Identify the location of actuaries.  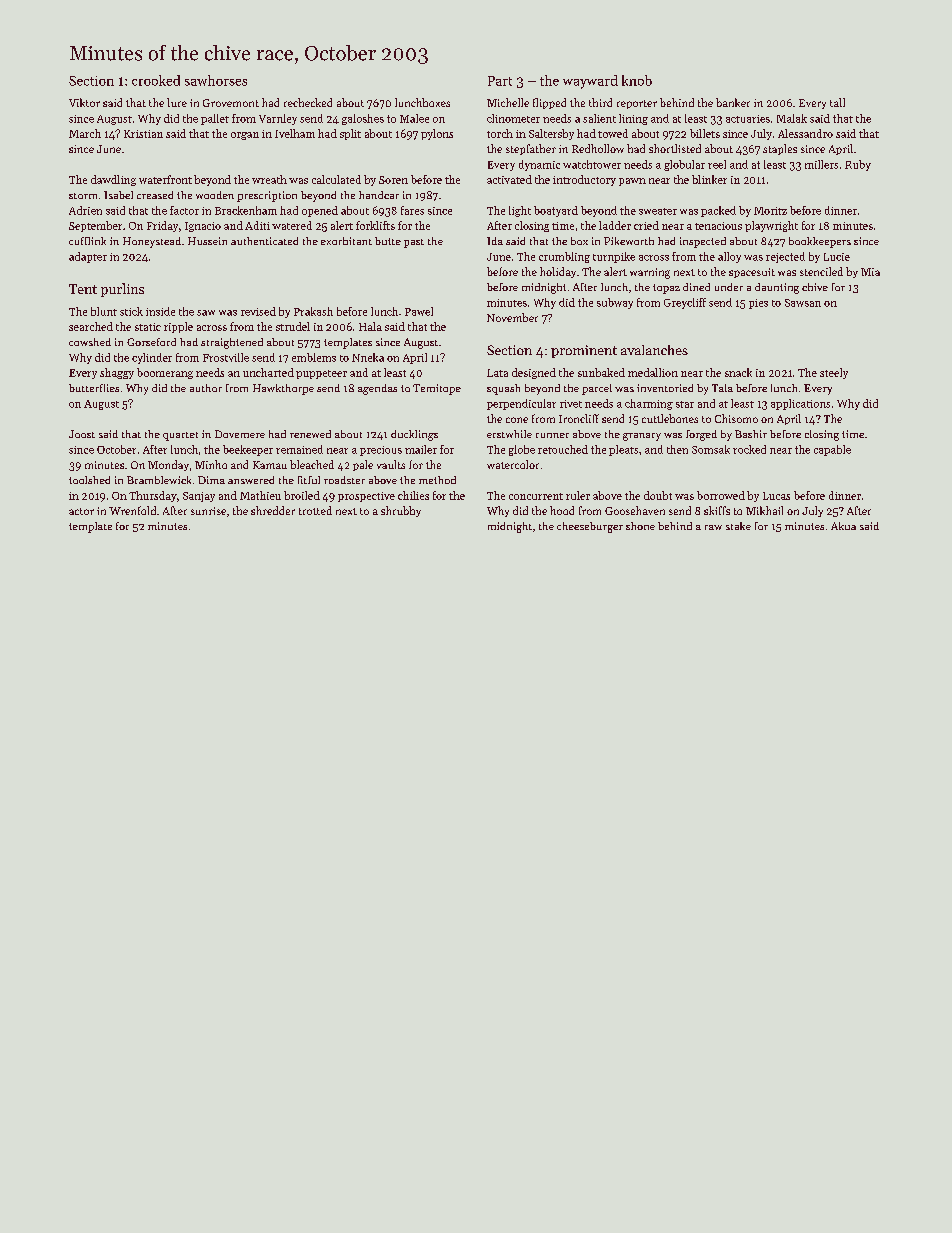
(748, 119).
